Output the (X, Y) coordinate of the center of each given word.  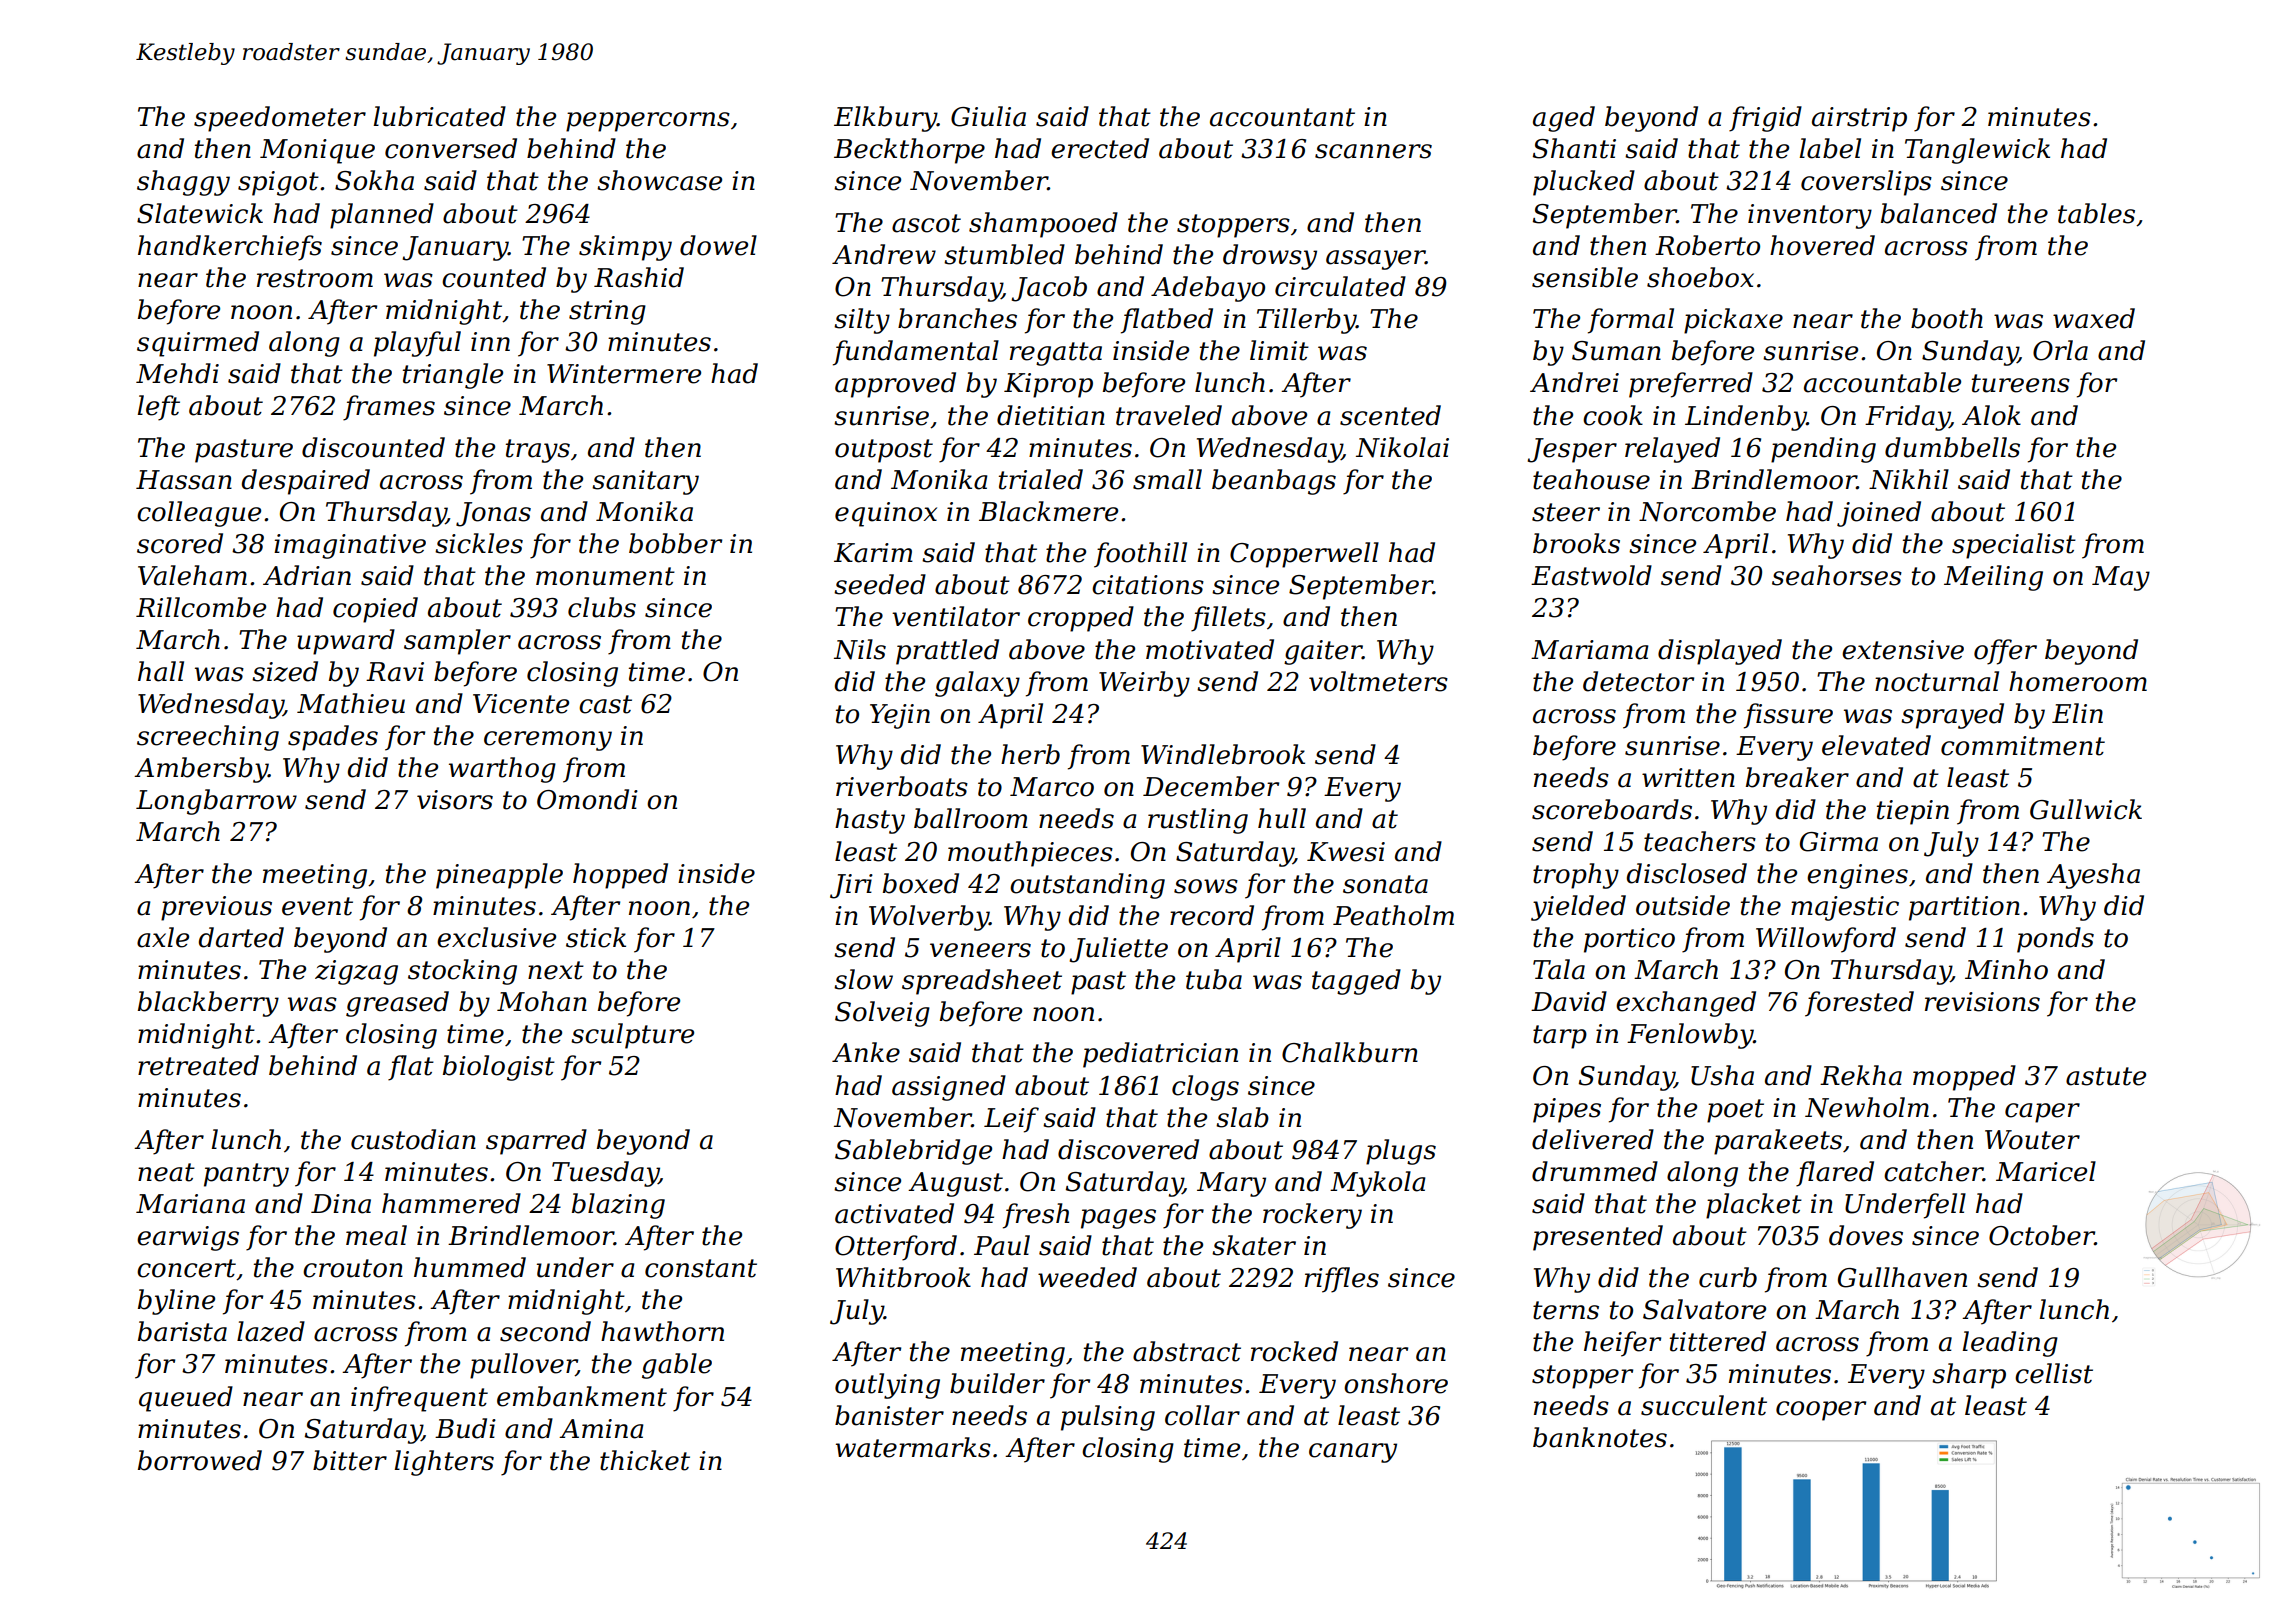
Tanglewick (1977, 151)
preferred (1691, 385)
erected (1100, 148)
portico (1629, 940)
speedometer (280, 119)
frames (389, 408)
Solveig (882, 1014)
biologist (499, 1068)
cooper (1821, 1411)
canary (1353, 1453)
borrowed (200, 1460)
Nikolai (1402, 447)
